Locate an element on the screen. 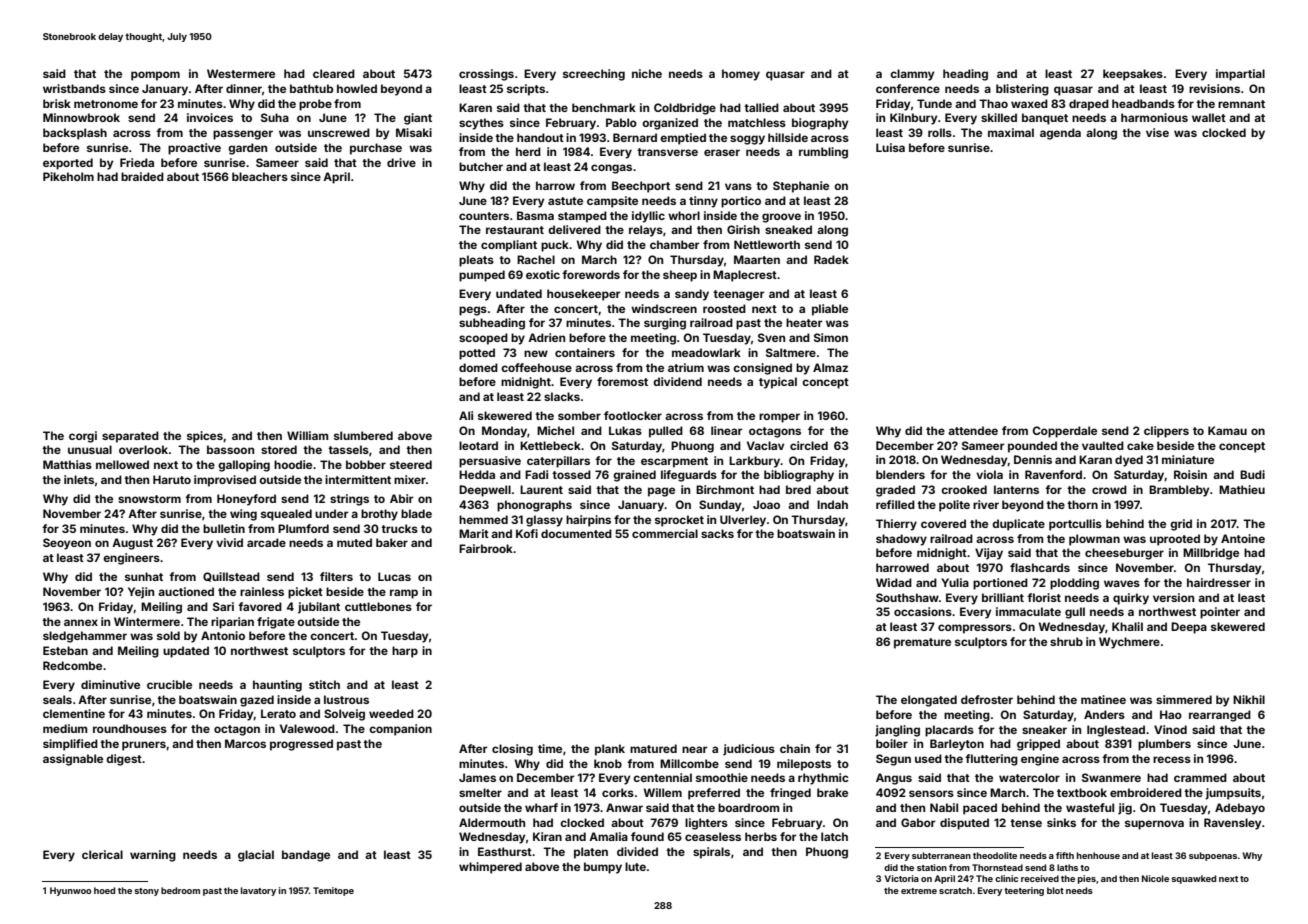 This screenshot has width=1308, height=924. pompom is located at coordinates (155, 76).
